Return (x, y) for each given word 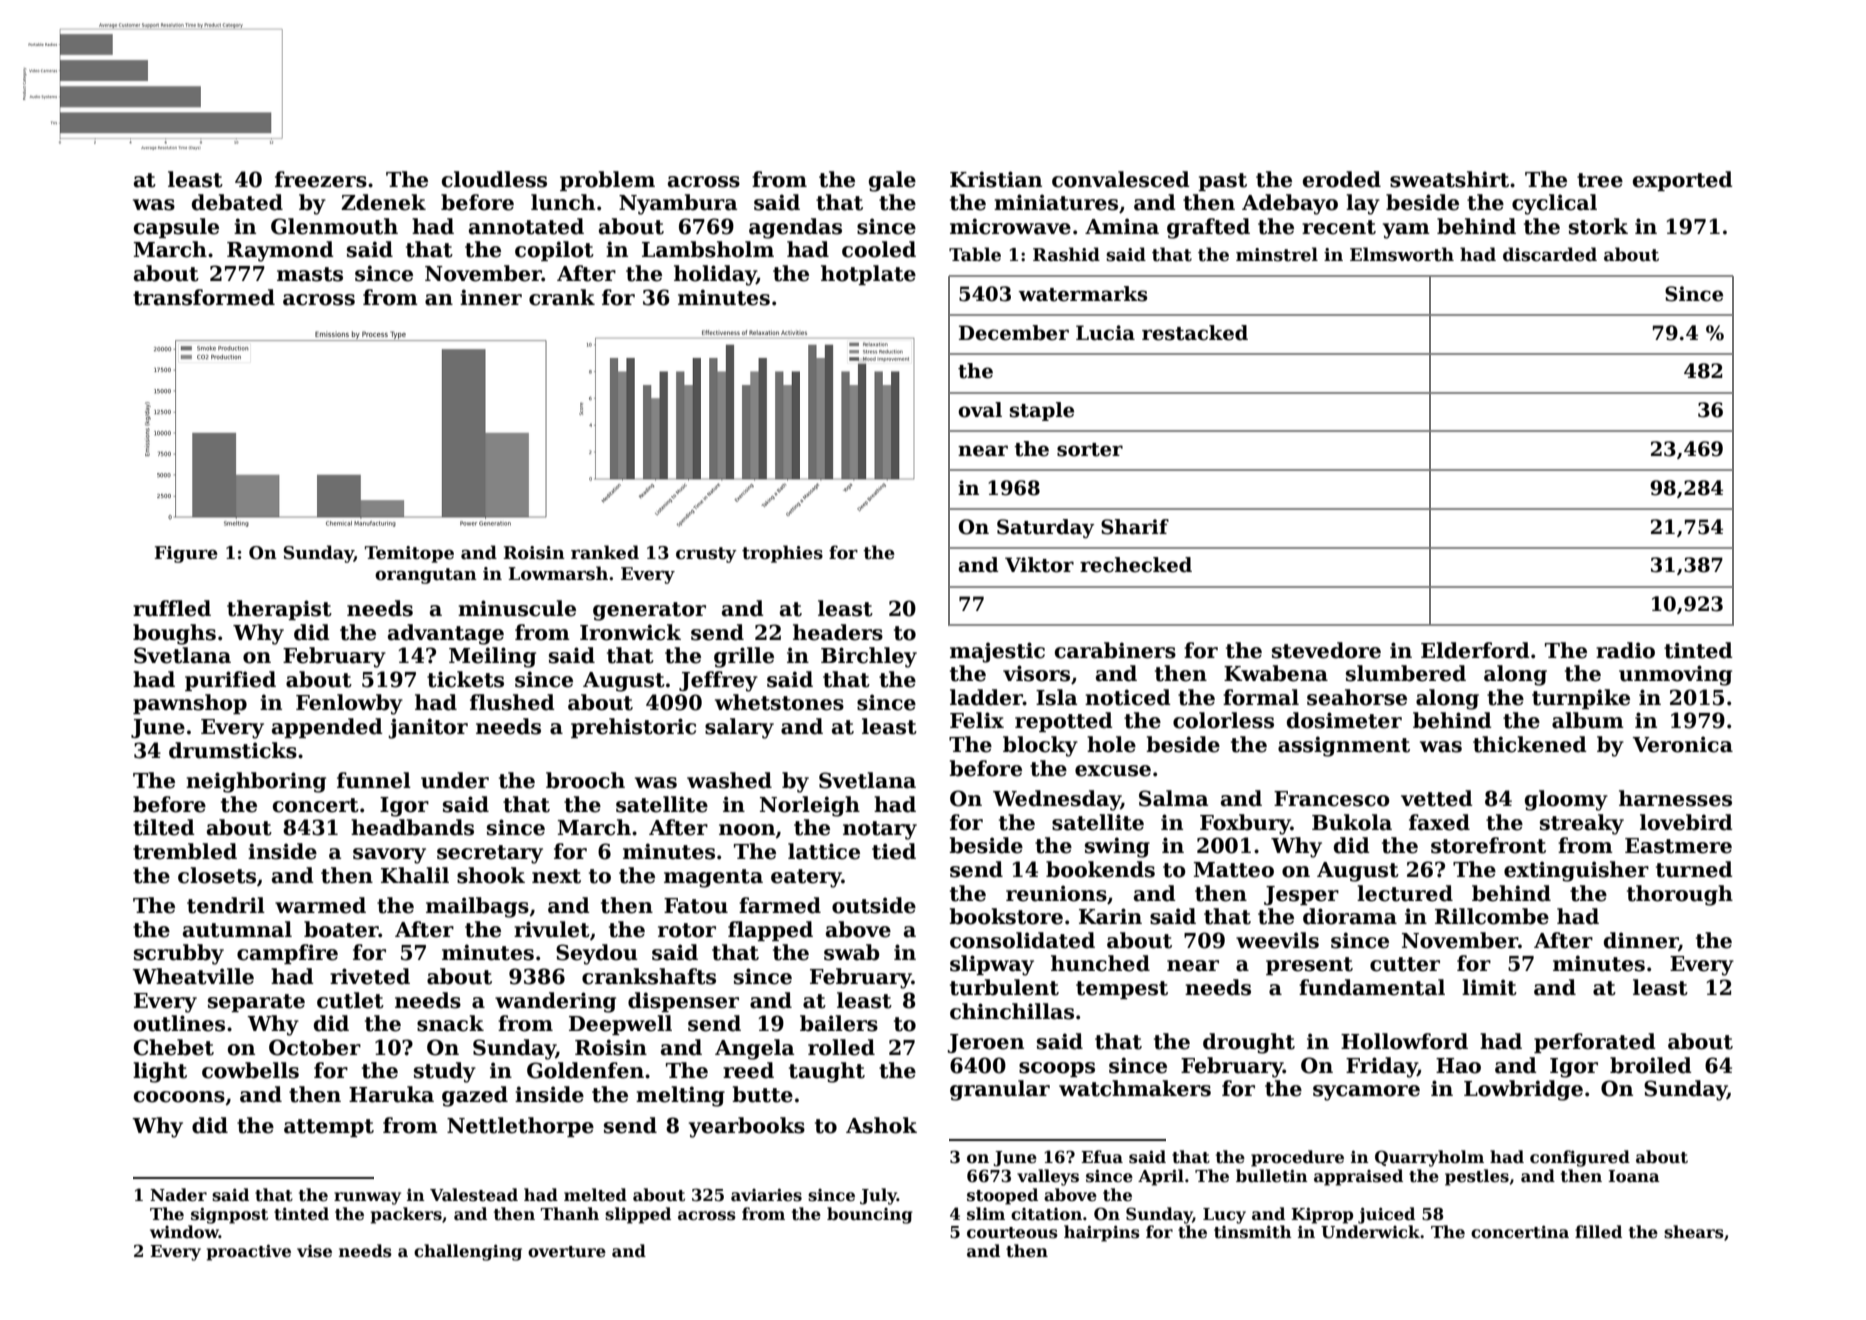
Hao (1458, 1066)
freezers (321, 179)
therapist (279, 610)
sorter (1090, 450)
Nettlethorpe (520, 1127)
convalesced (1121, 179)
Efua (1102, 1156)
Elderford (1475, 650)
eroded (1342, 179)
